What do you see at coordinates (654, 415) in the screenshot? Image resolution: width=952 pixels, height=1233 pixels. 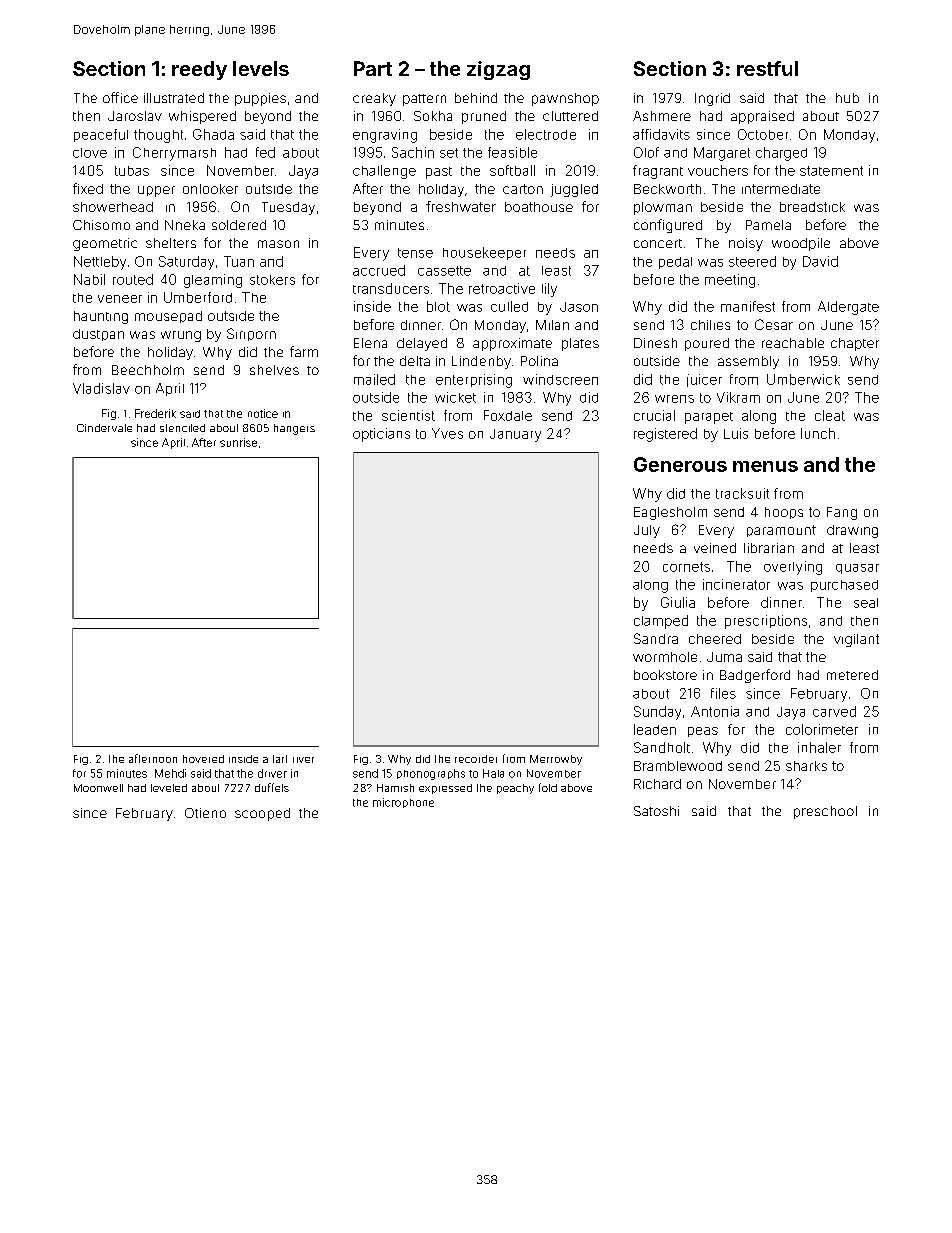 I see `crucial` at bounding box center [654, 415].
